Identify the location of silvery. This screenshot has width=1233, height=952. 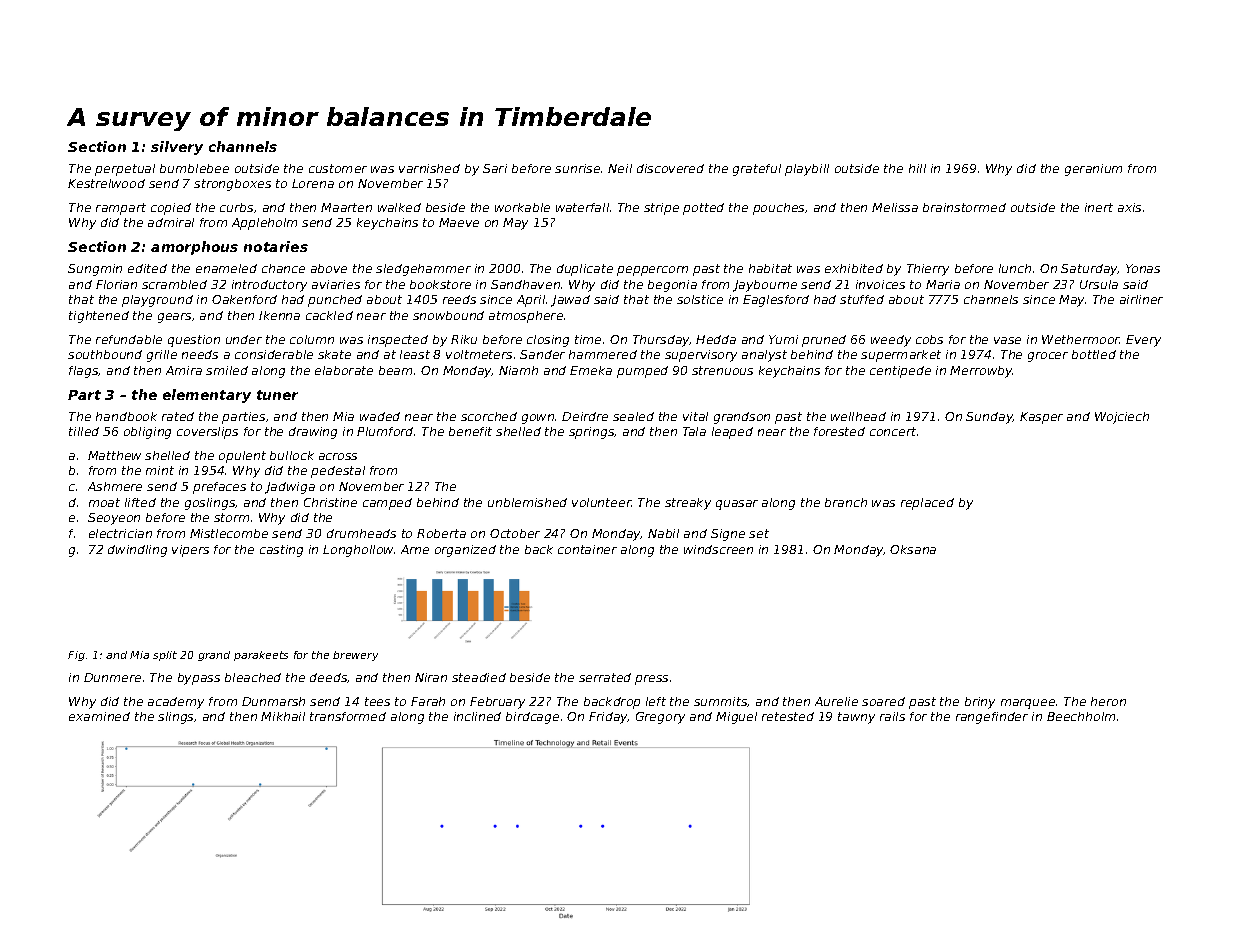
(177, 148).
